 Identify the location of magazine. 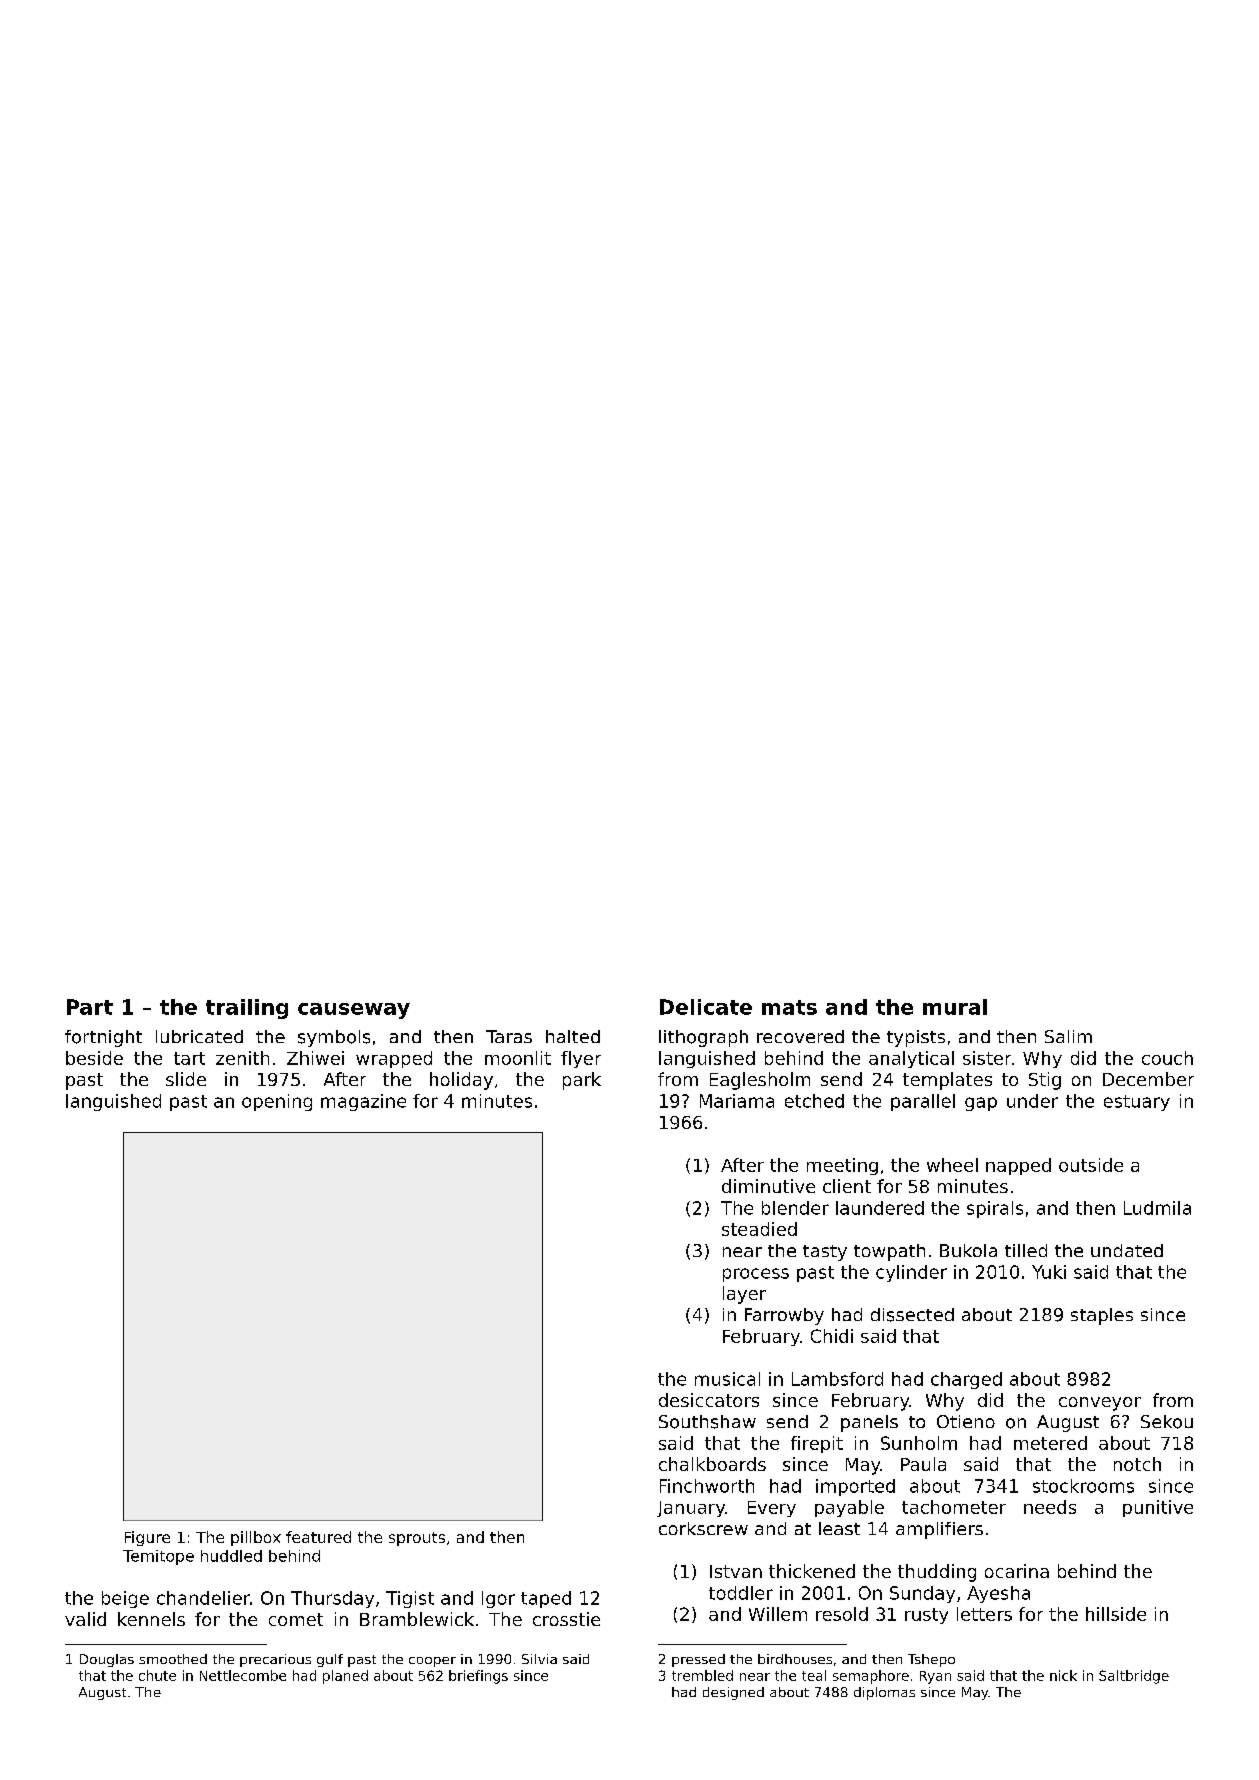
(363, 1102).
